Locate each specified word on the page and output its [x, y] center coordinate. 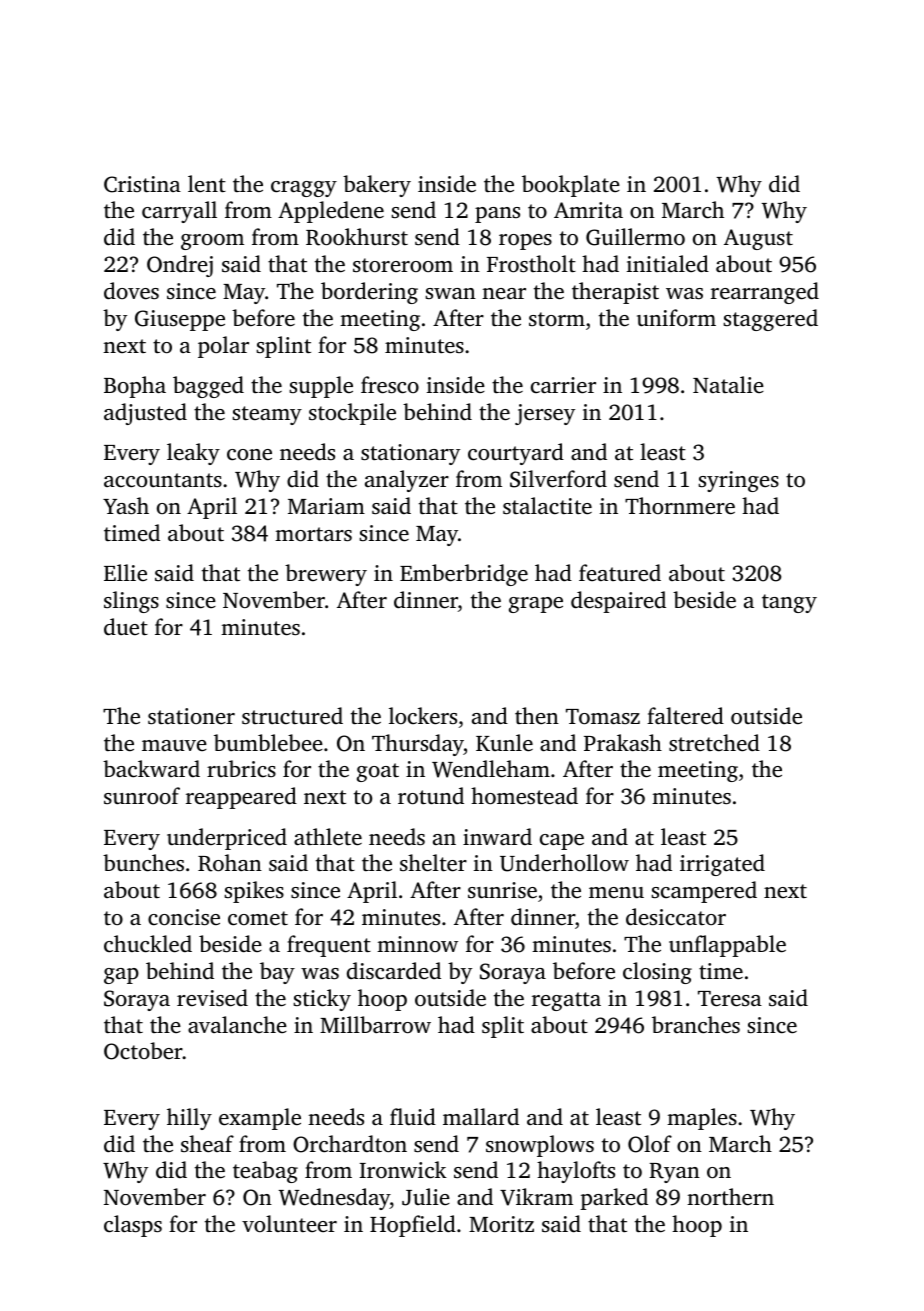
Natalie [728, 384]
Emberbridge [464, 575]
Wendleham [491, 769]
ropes [525, 242]
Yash [126, 505]
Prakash [623, 742]
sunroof [142, 796]
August [758, 239]
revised [212, 998]
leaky [193, 454]
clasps [133, 1226]
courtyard [516, 454]
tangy [789, 603]
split [503, 1027]
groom [212, 242]
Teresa [730, 999]
